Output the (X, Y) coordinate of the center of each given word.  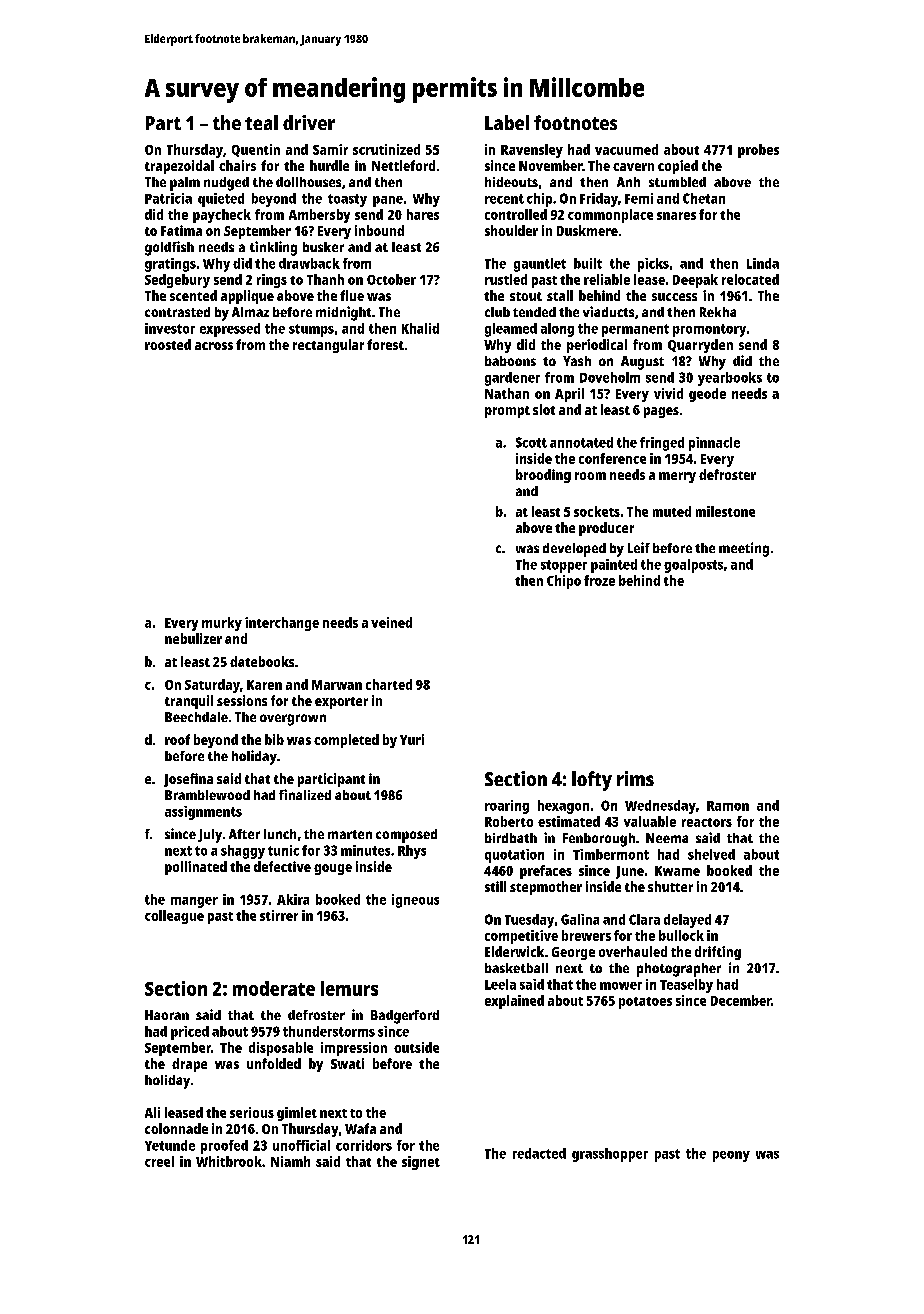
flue (352, 295)
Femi (639, 198)
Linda (763, 263)
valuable (650, 821)
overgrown (293, 720)
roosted (168, 344)
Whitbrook (229, 1161)
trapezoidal (179, 167)
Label (507, 122)
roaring (507, 807)
